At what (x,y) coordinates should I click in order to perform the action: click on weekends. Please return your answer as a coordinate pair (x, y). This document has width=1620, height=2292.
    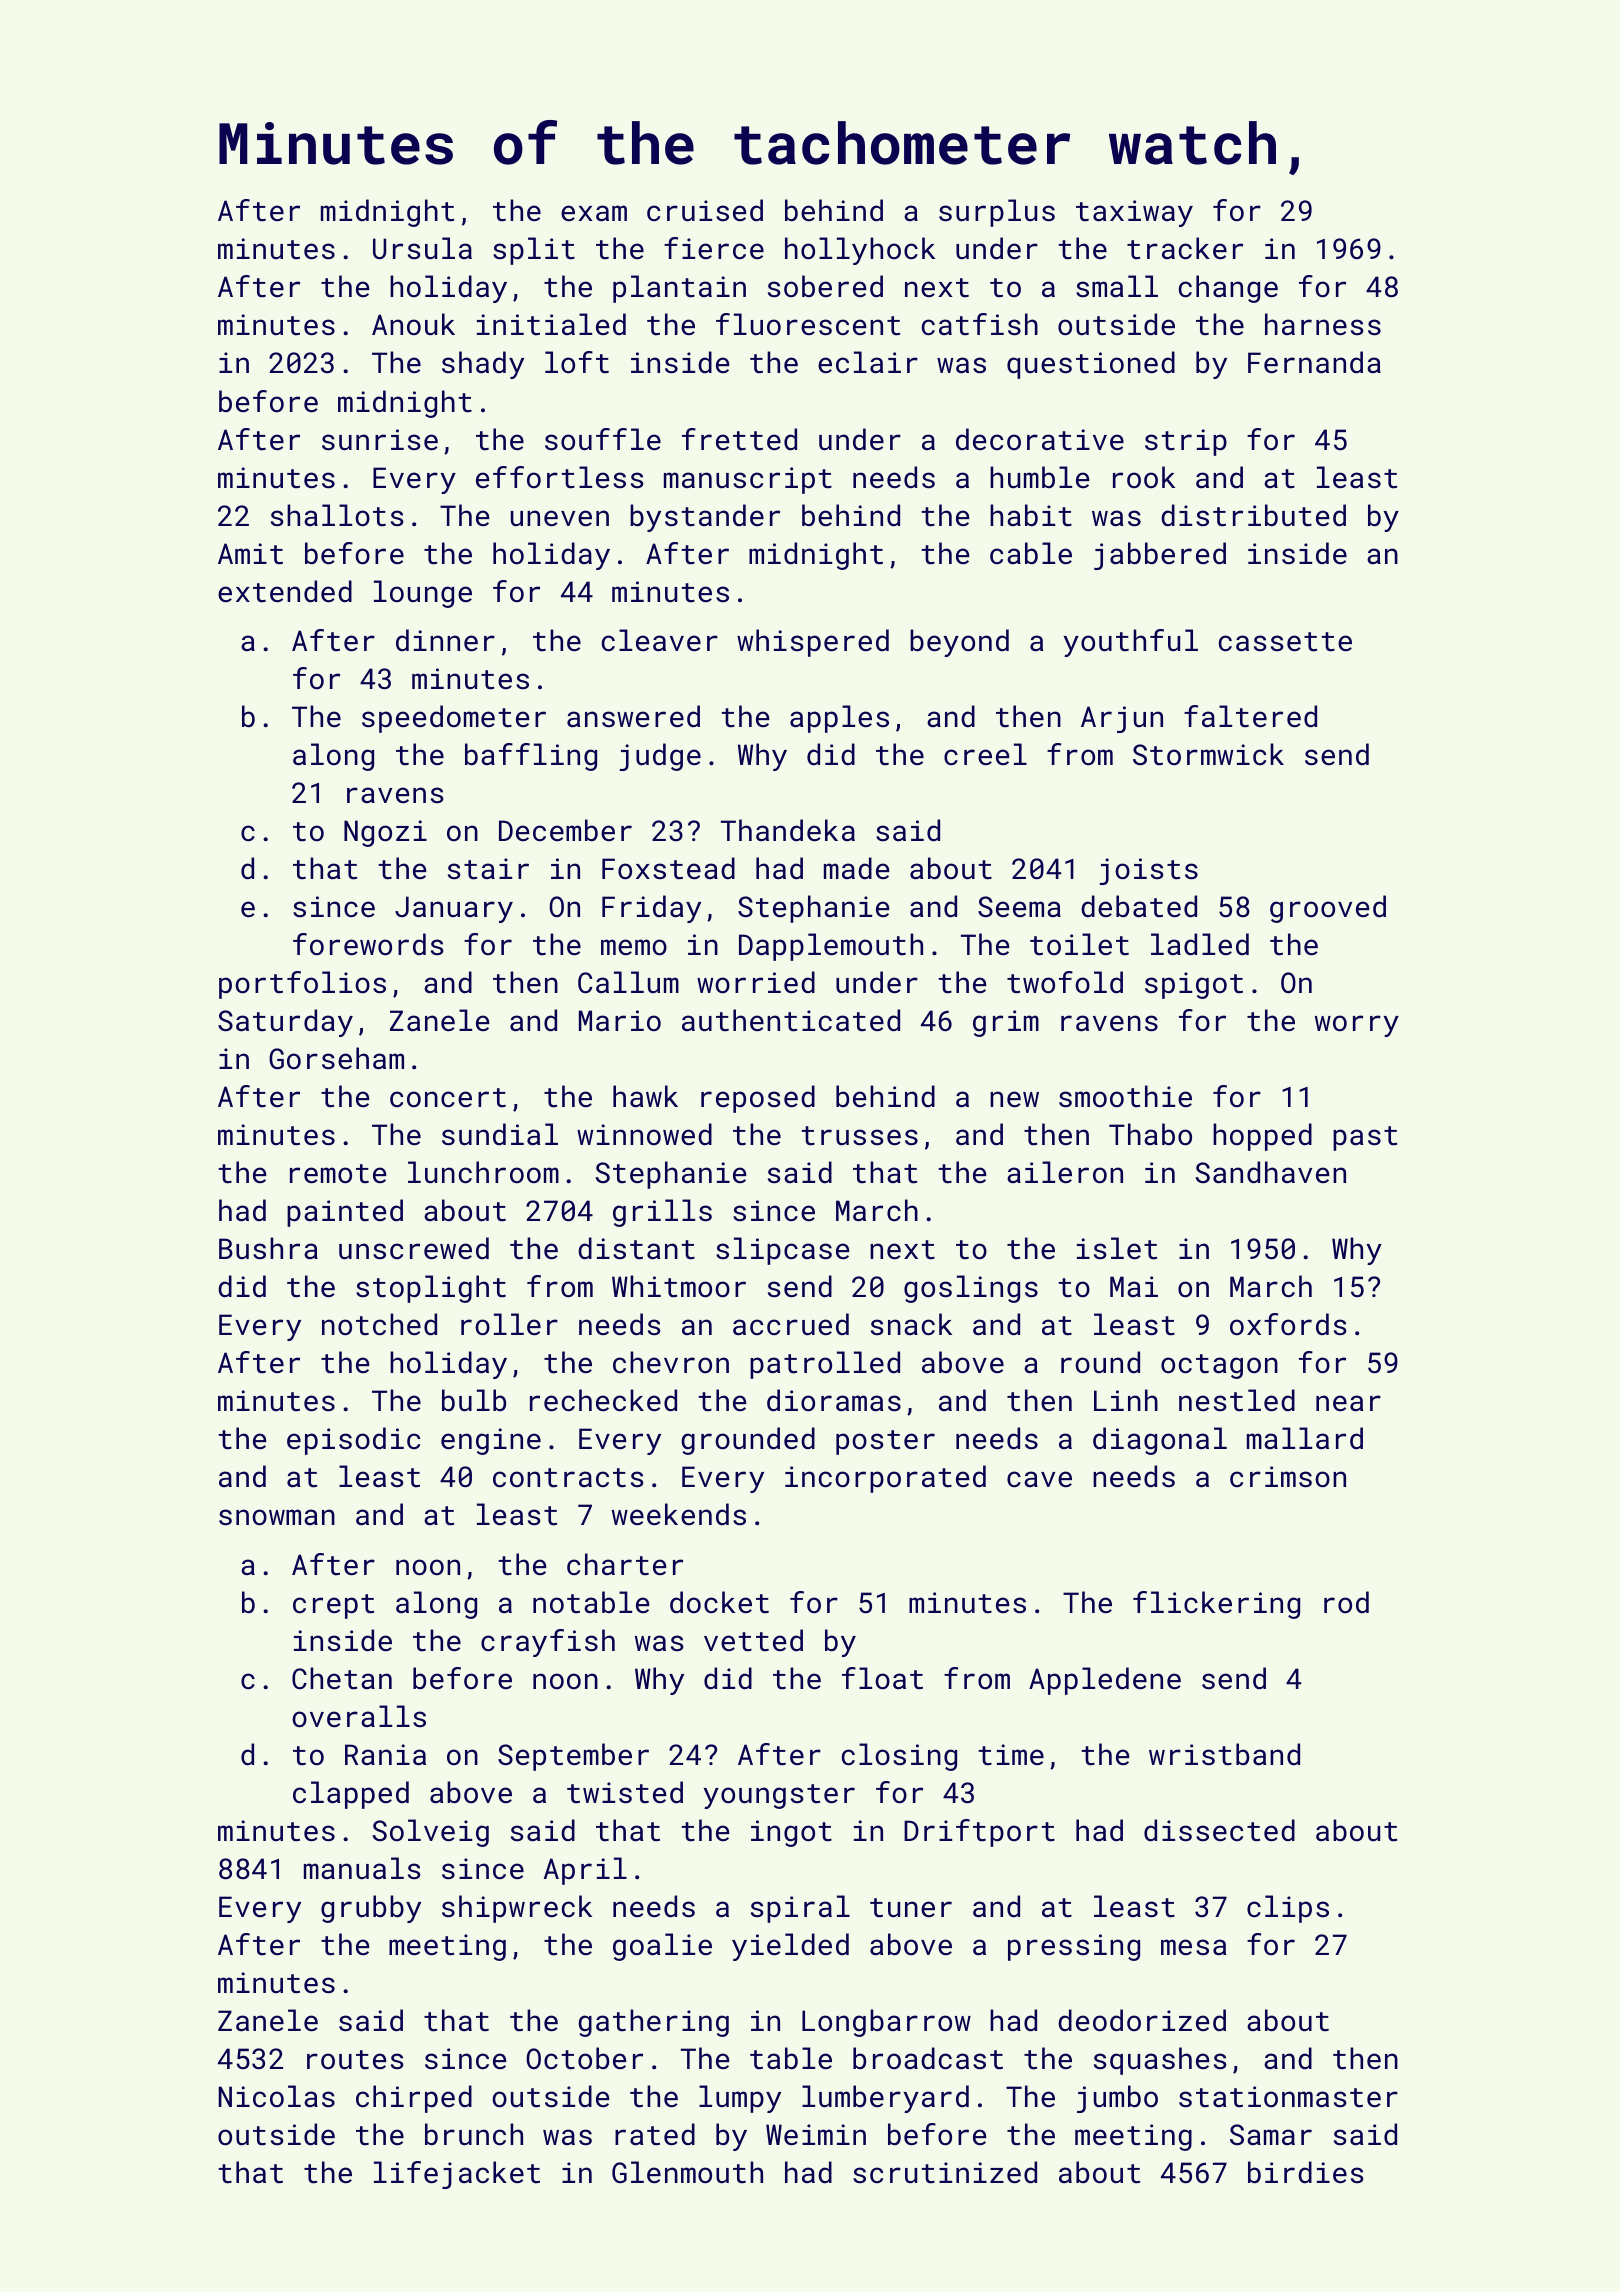
    Looking at the image, I should click on (679, 1514).
